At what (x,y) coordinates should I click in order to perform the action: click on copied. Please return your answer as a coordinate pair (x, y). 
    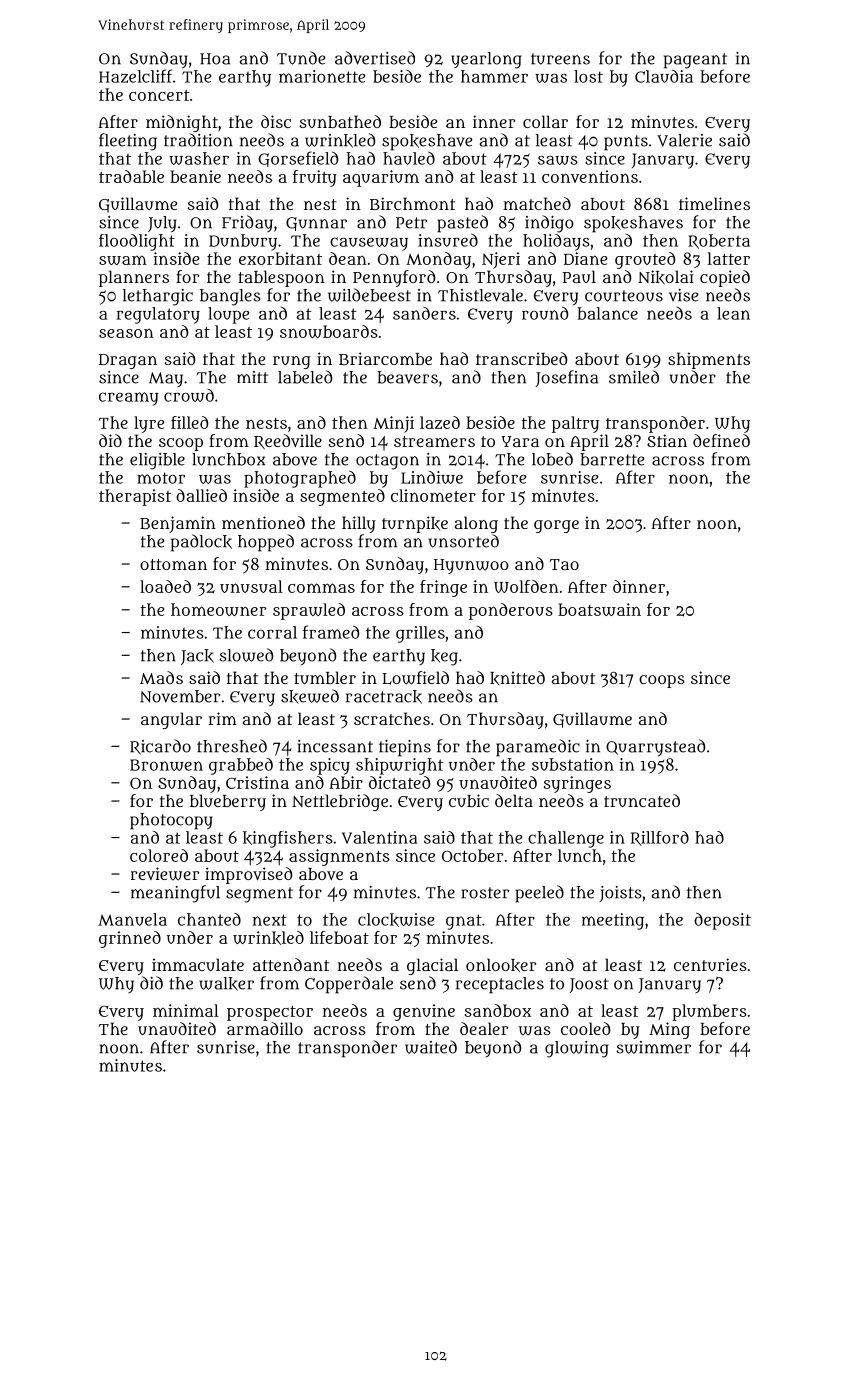
    Looking at the image, I should click on (725, 278).
